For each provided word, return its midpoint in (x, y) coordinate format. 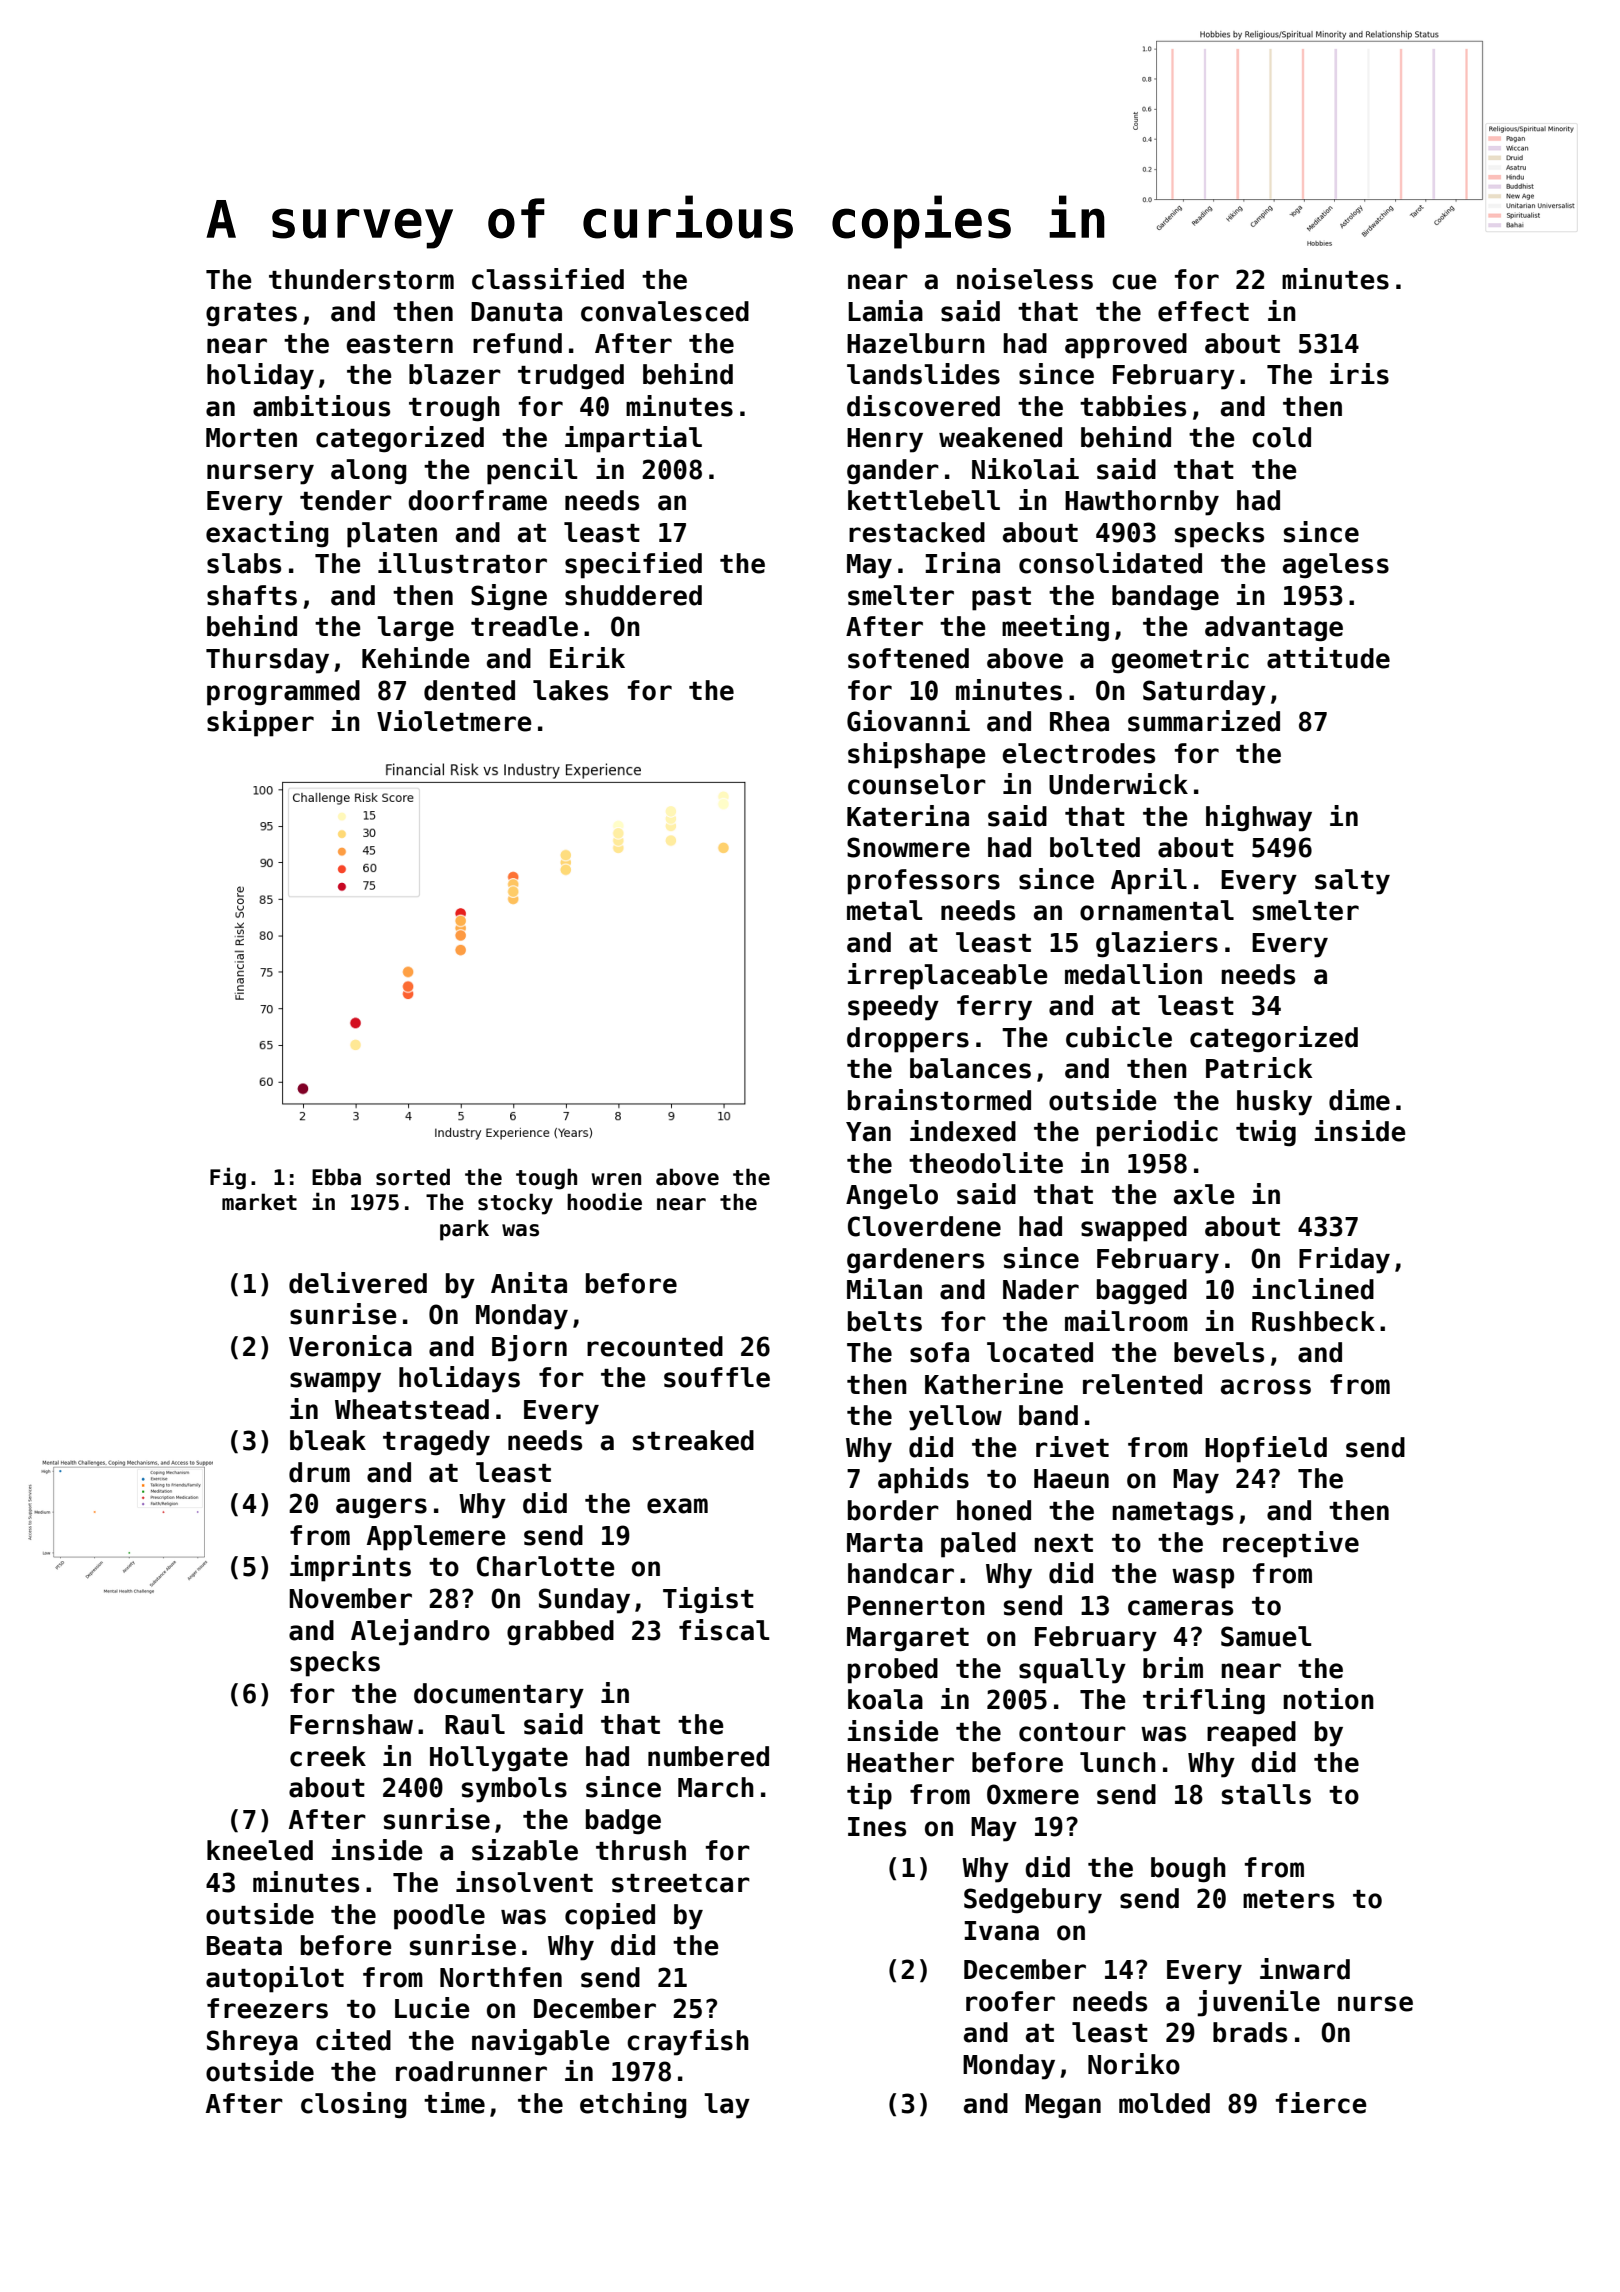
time (454, 2103)
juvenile (1258, 2003)
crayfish (688, 2042)
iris (1359, 374)
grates (251, 315)
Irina (962, 563)
